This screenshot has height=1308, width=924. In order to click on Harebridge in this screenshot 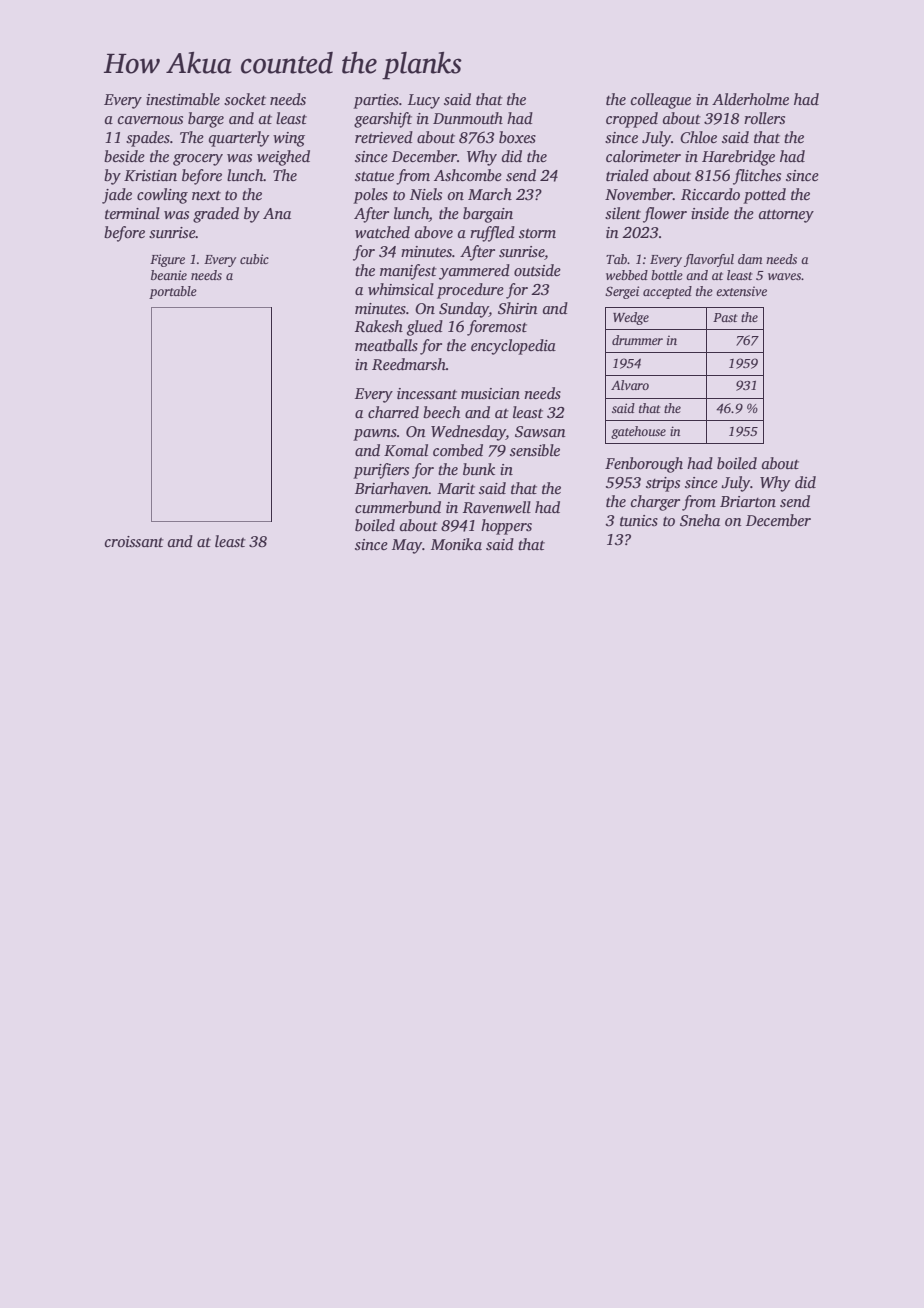, I will do `click(738, 158)`.
